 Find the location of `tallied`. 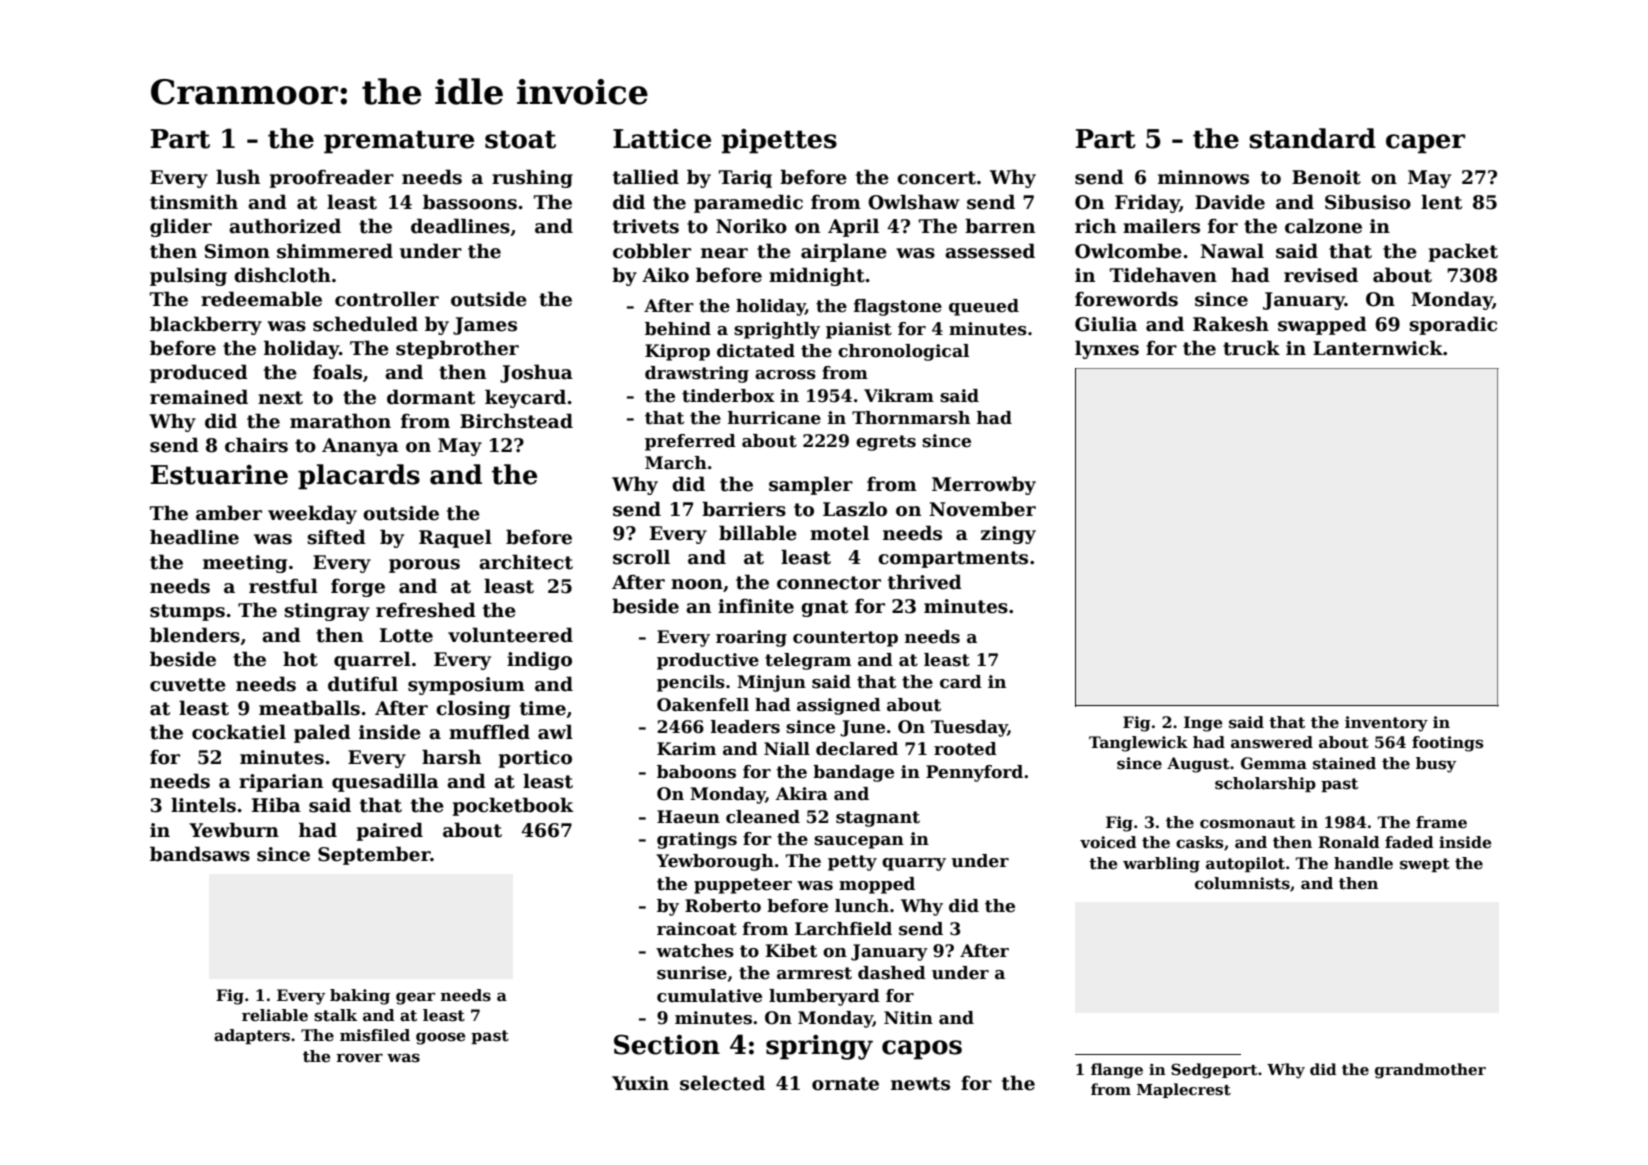

tallied is located at coordinates (646, 177).
